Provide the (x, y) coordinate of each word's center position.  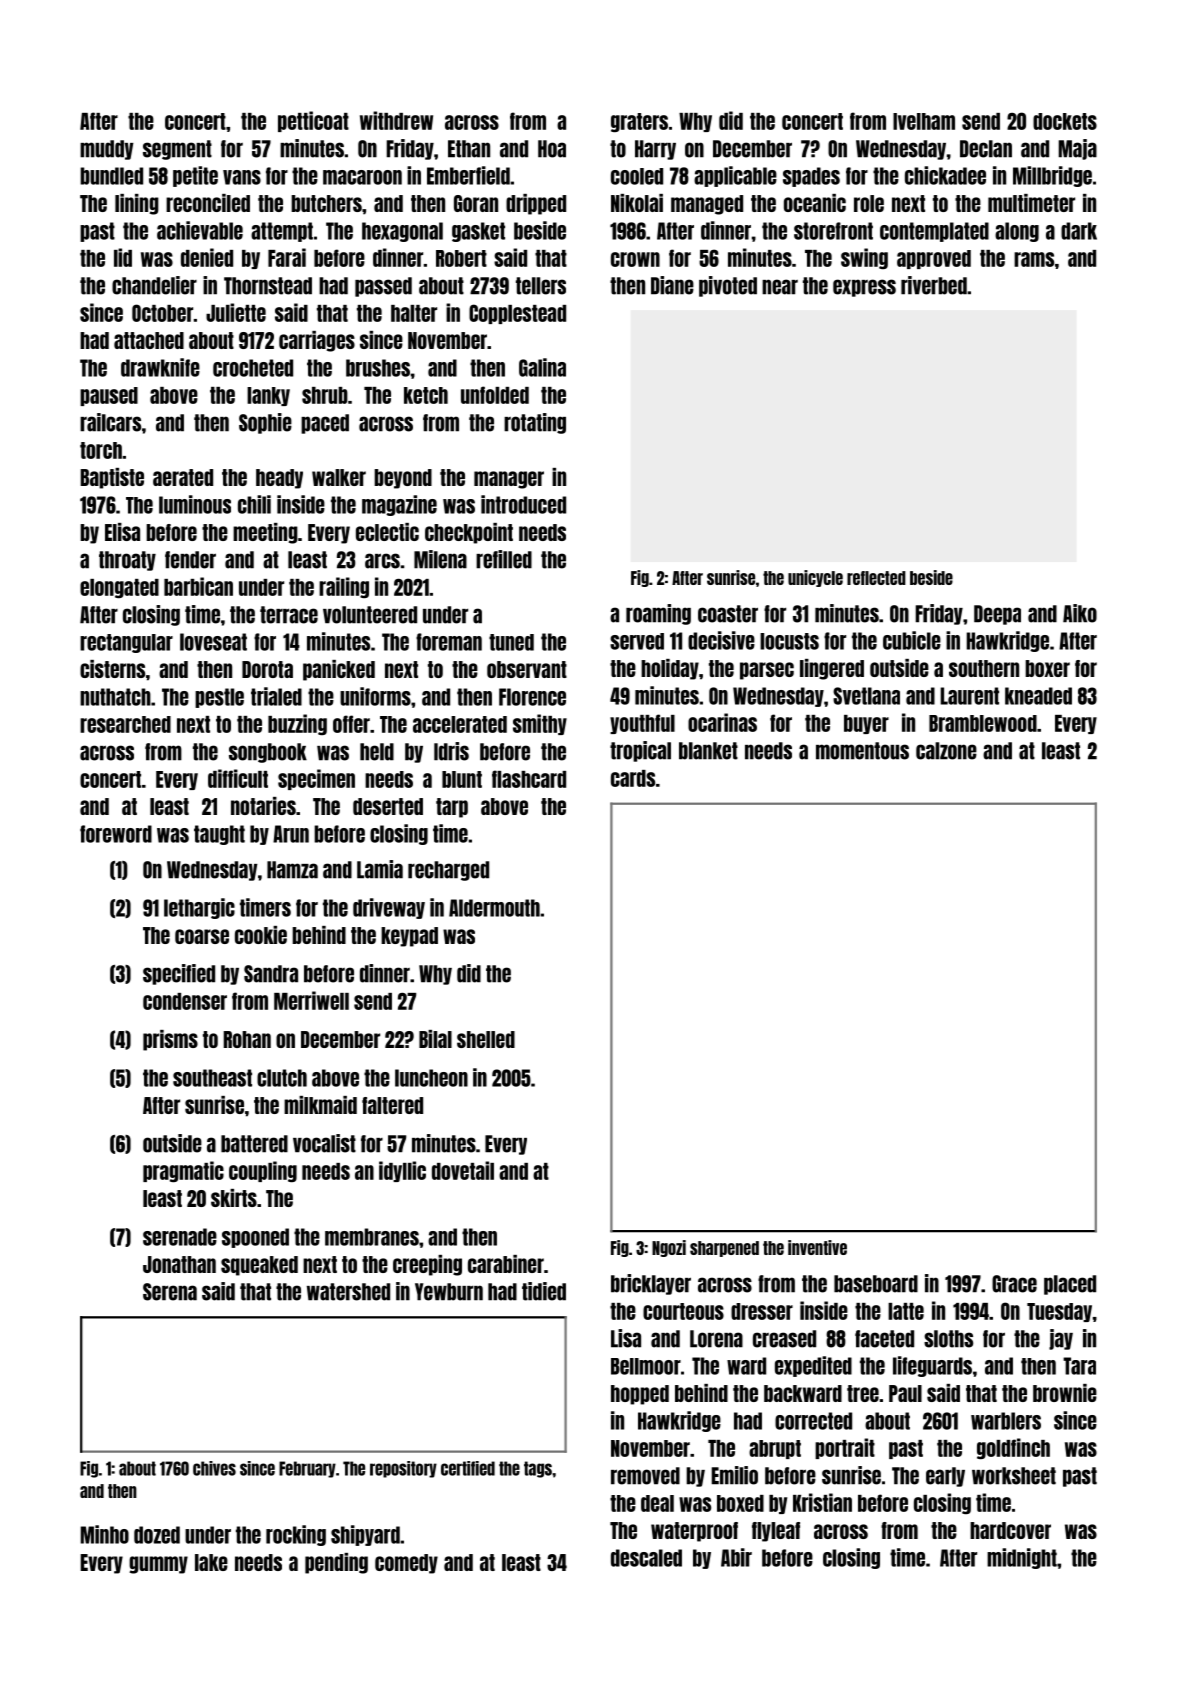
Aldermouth (494, 908)
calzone (946, 751)
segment (177, 150)
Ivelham (924, 121)
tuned (511, 642)
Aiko (1080, 613)
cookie (261, 935)
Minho (104, 1534)
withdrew (396, 120)
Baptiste (112, 478)
